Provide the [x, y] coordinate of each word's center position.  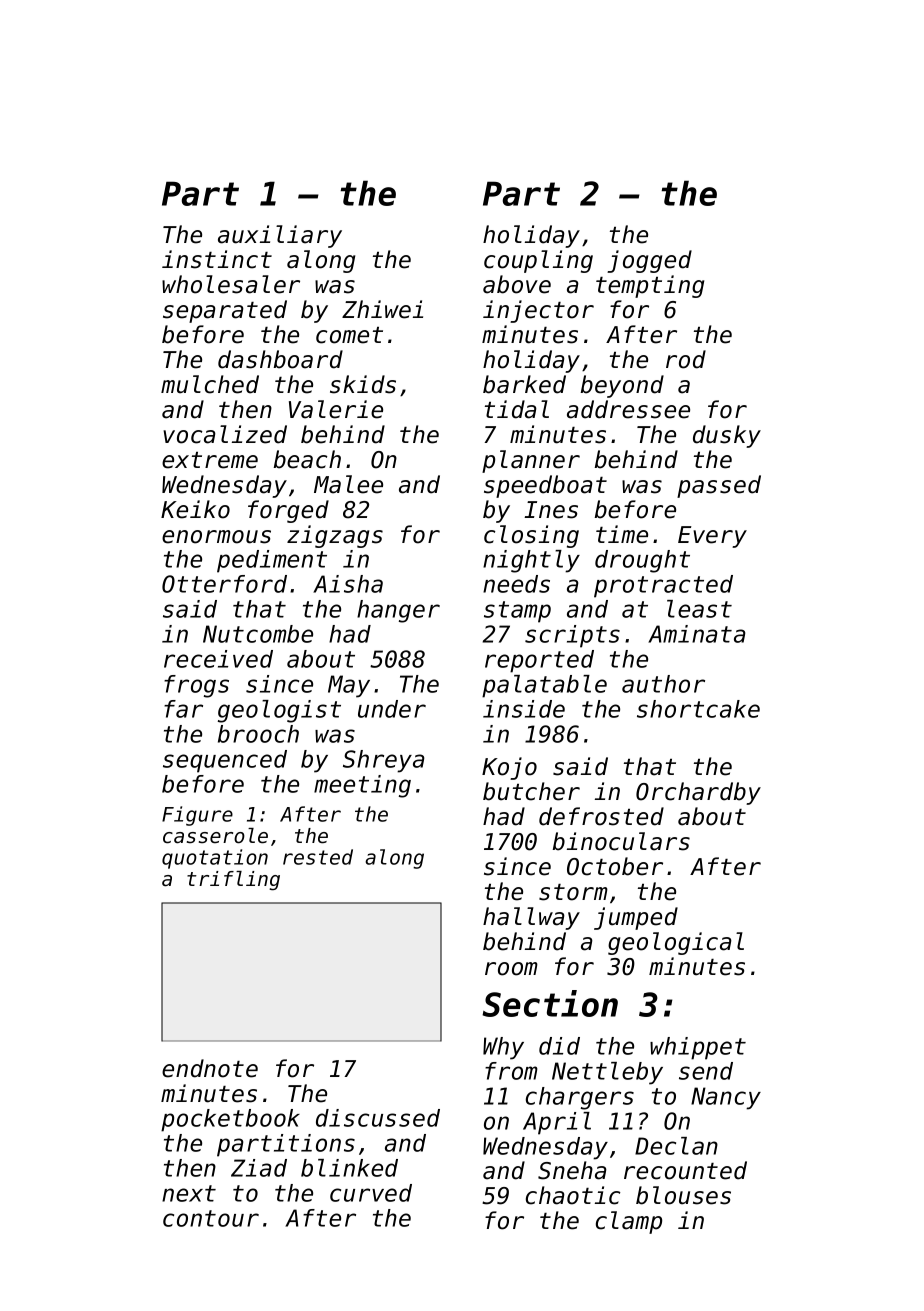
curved [371, 1193]
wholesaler [231, 284]
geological [676, 943]
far [183, 709]
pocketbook [230, 1120]
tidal [517, 409]
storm [573, 892]
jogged [649, 261]
